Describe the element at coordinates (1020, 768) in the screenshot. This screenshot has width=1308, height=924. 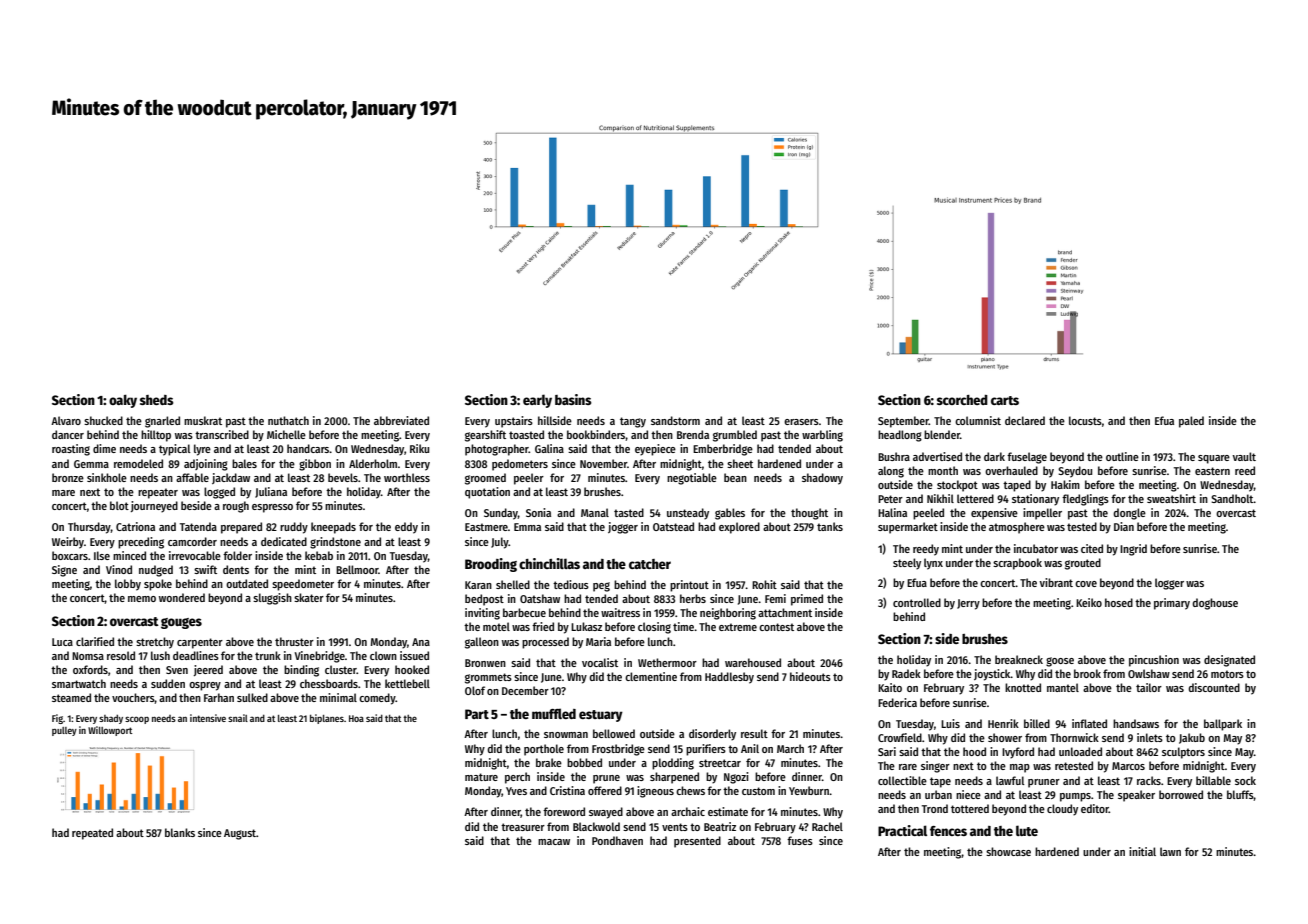
I see `map` at that location.
